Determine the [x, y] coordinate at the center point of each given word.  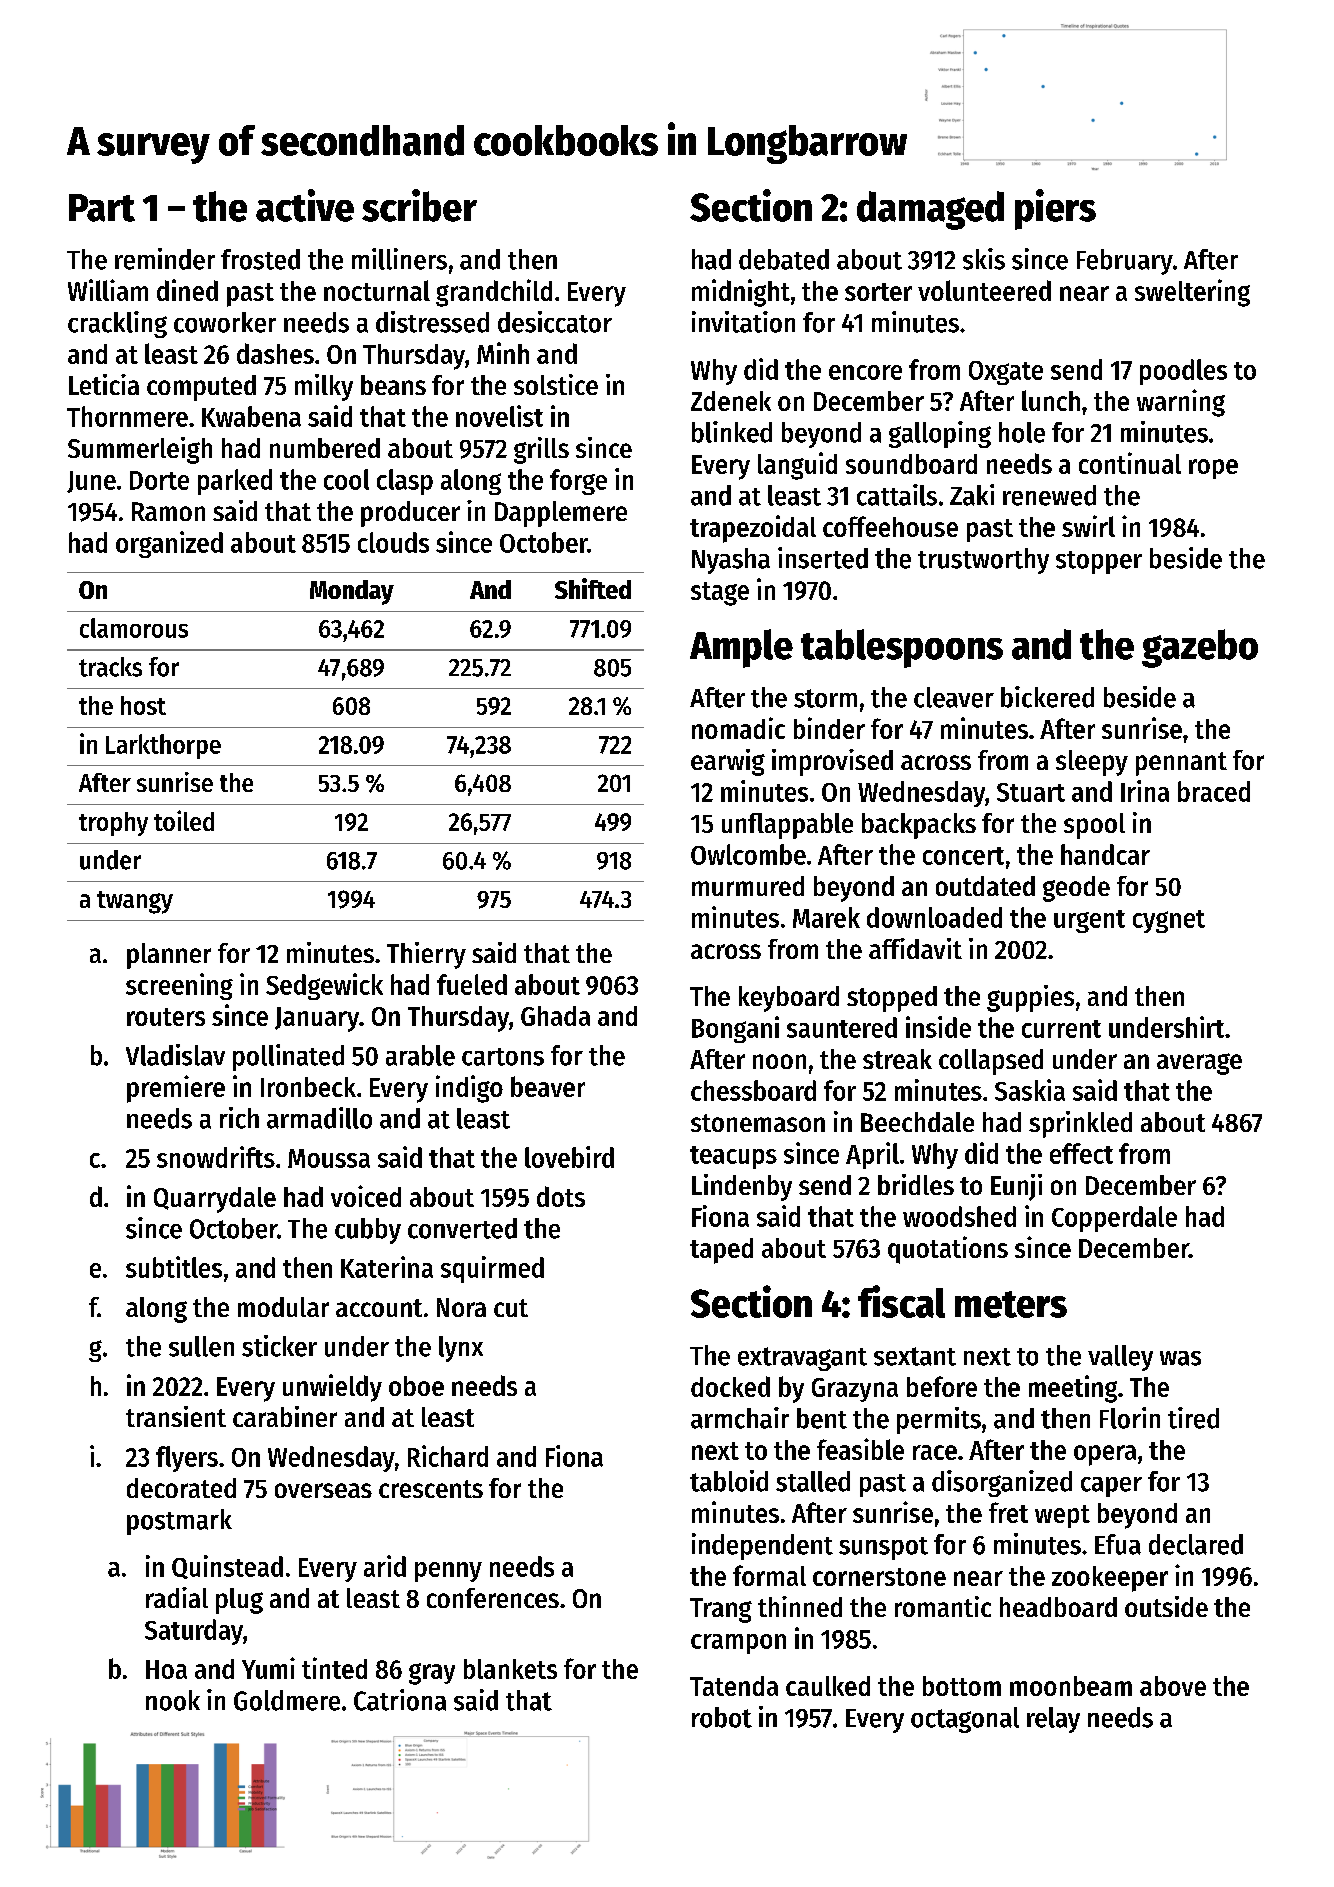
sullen [201, 1346]
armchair [740, 1418]
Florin [1130, 1418]
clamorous [134, 628]
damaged [930, 210]
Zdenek [731, 401]
